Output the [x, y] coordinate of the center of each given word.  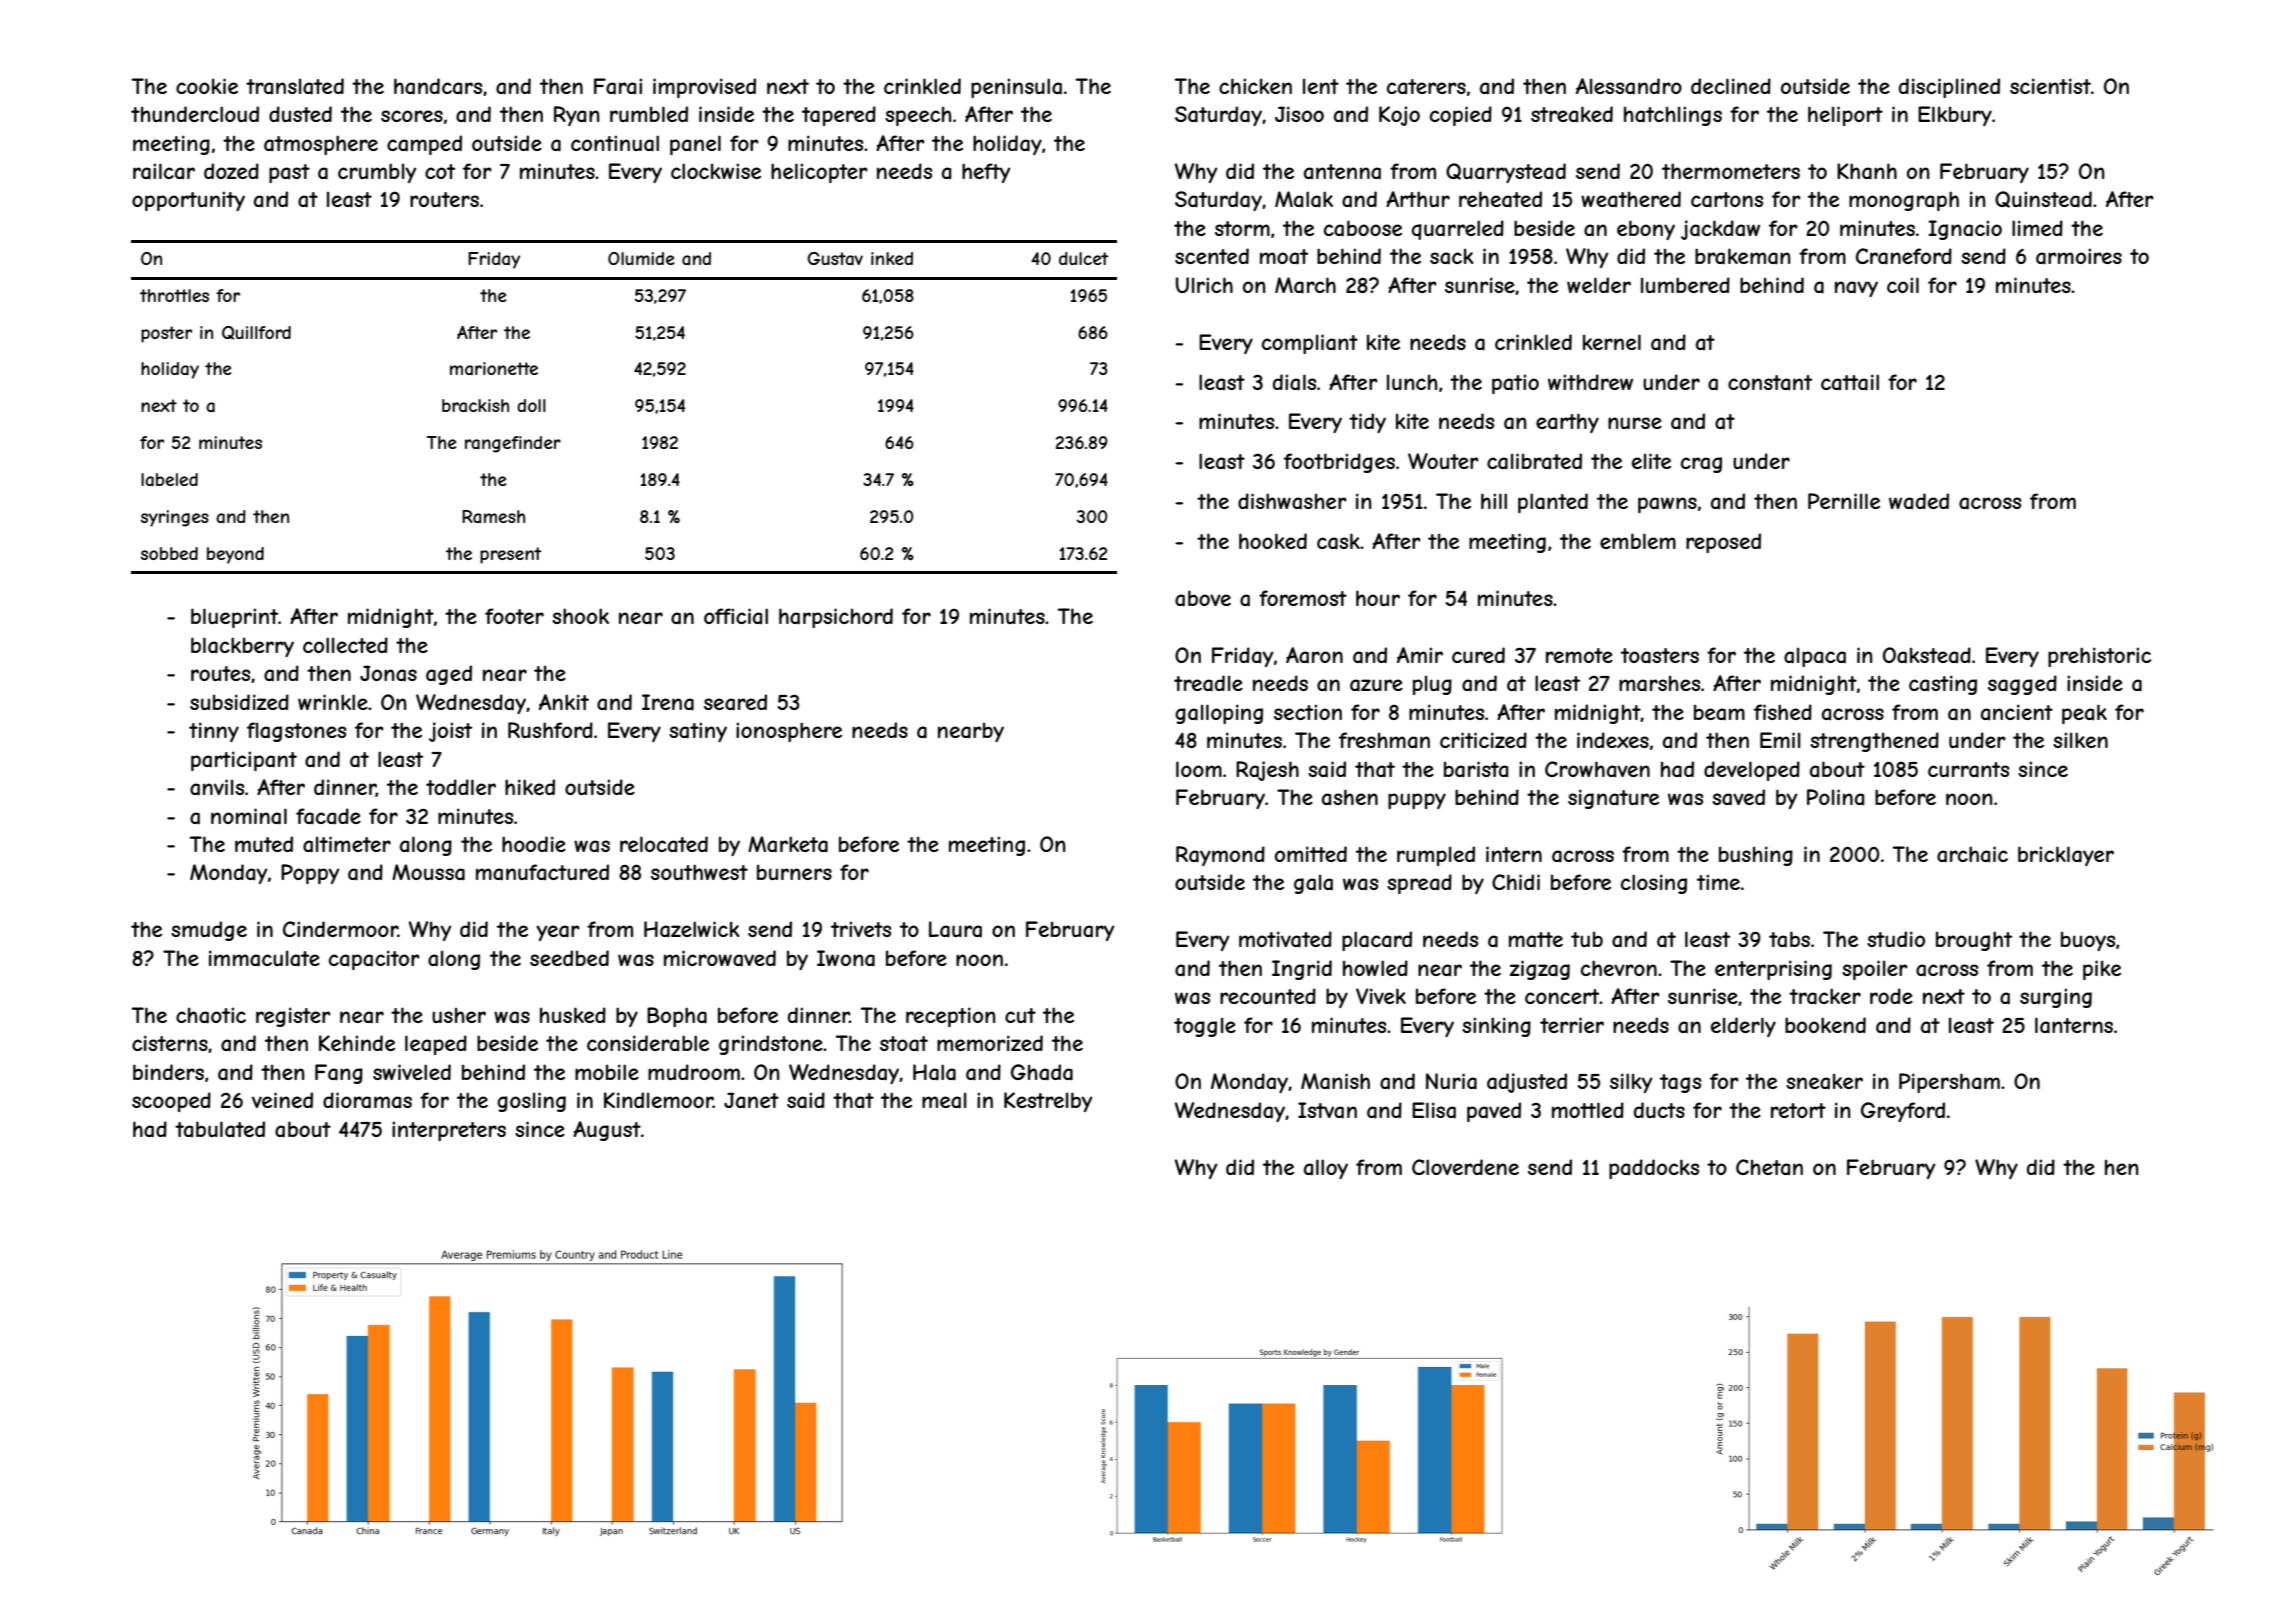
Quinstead [2043, 199]
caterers [1426, 86]
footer [514, 616]
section [1308, 712]
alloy [1326, 1169]
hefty [986, 173]
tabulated [220, 1129]
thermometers [1731, 171]
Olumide [641, 258]
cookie [207, 86]
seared [735, 702]
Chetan [1769, 1167]
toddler [461, 787]
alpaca [1815, 657]
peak [2084, 714]
